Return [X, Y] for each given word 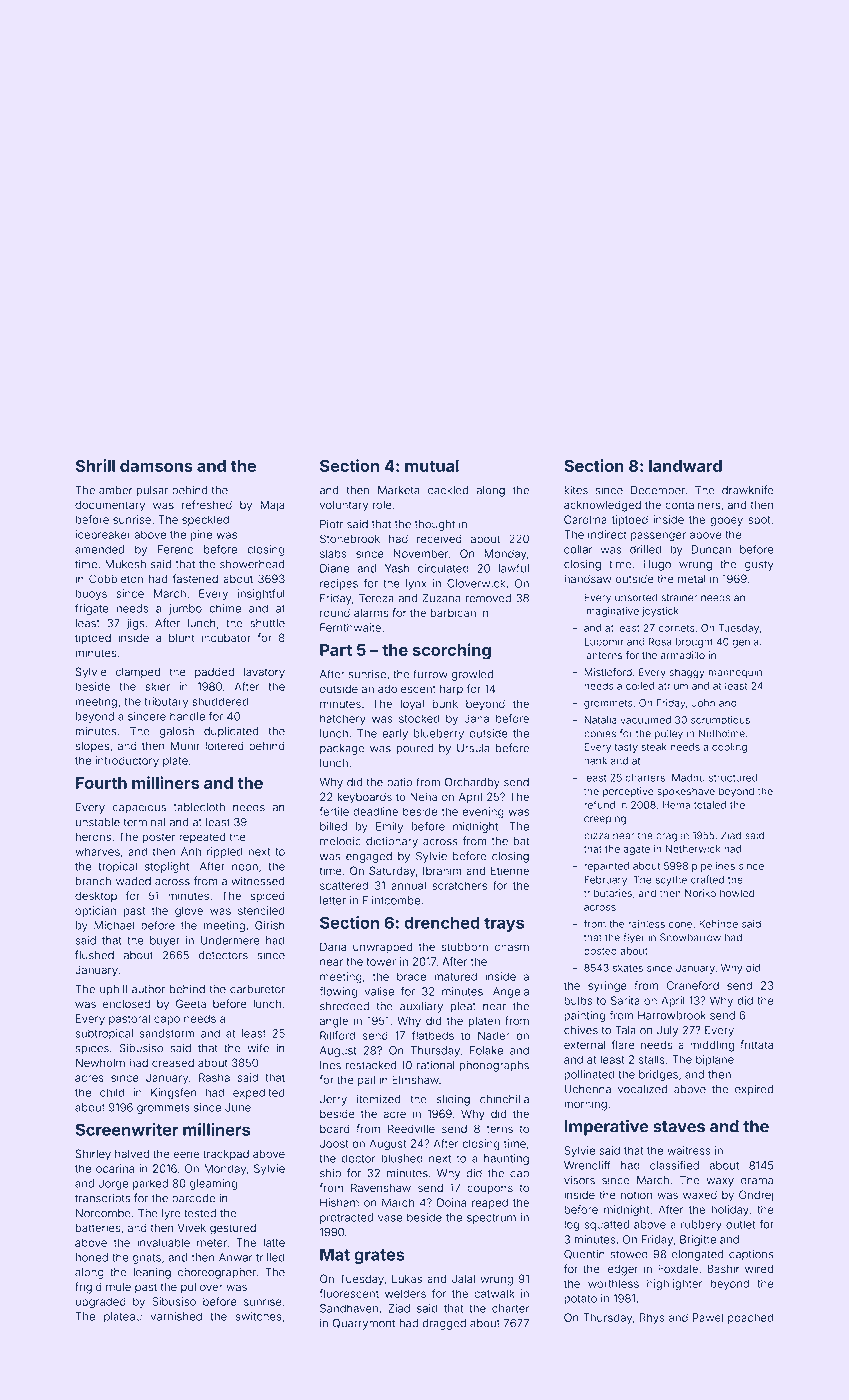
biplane [715, 1060]
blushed [402, 1158]
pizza [596, 836]
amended [99, 549]
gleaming [214, 1184]
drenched [442, 922]
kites [576, 490]
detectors [223, 955]
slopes [92, 747]
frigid [88, 1288]
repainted [606, 867]
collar [578, 549]
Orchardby [472, 783]
